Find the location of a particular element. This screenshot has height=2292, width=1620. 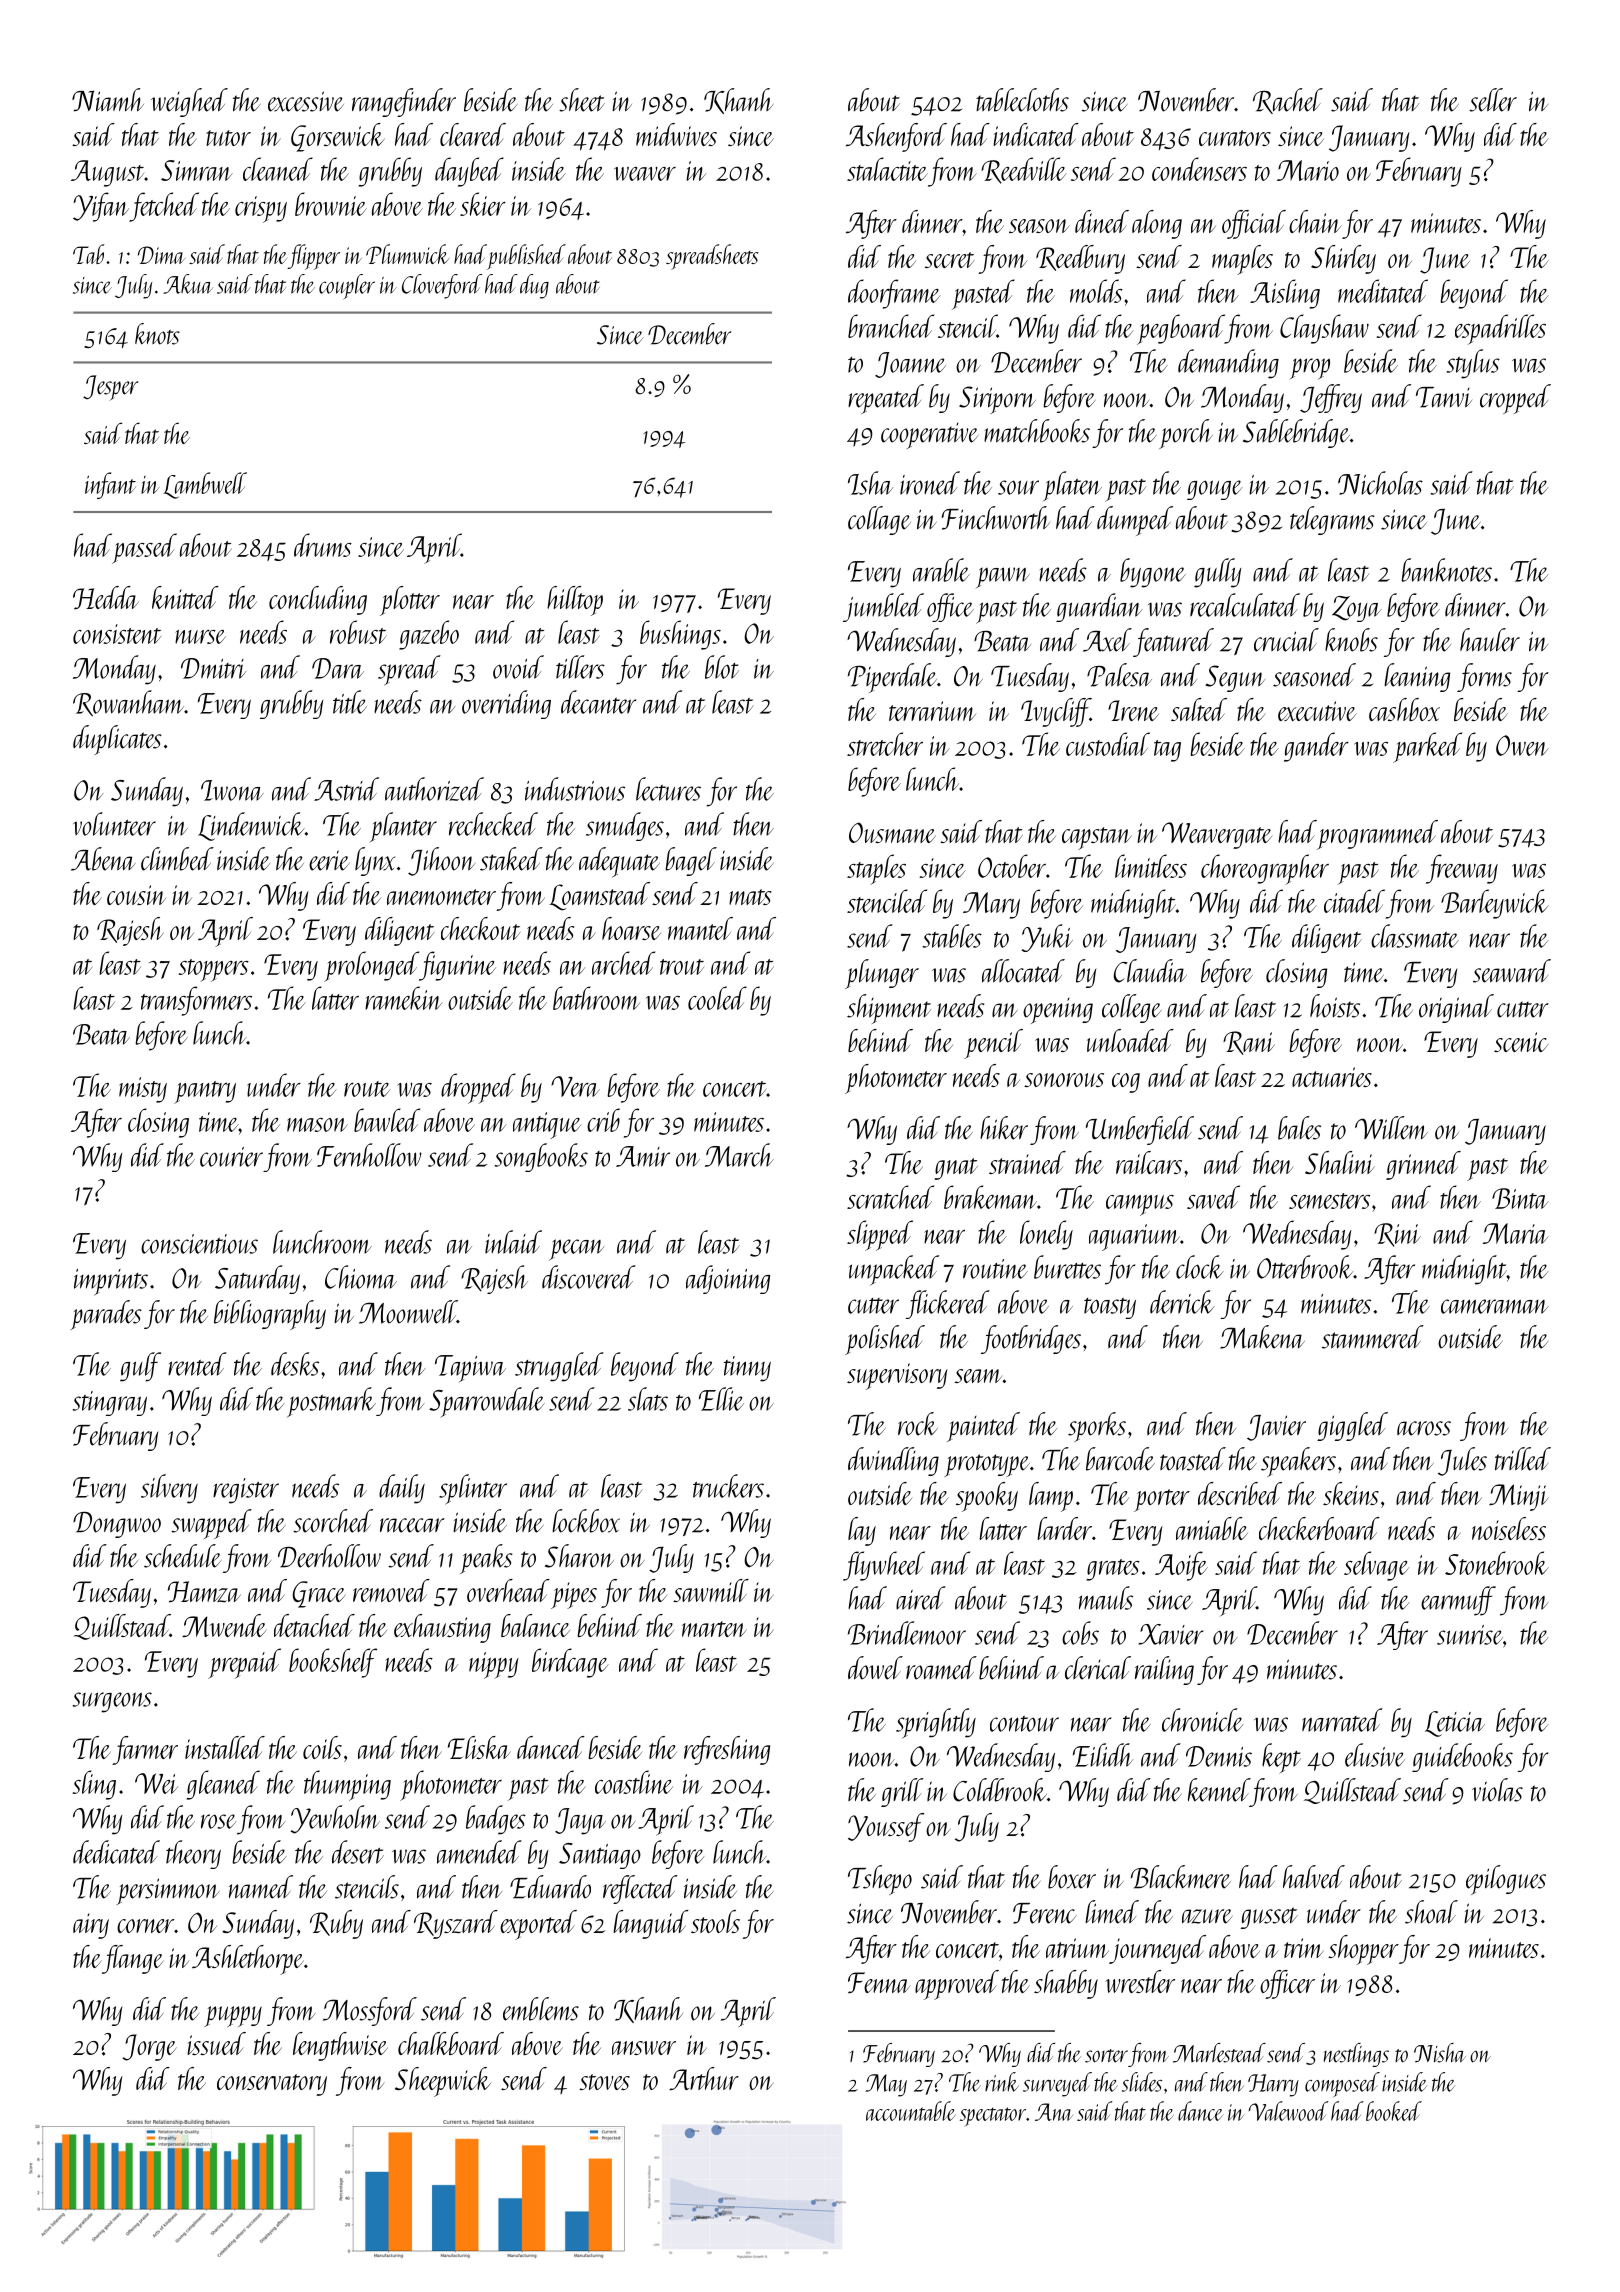

Jaya is located at coordinates (580, 1821).
